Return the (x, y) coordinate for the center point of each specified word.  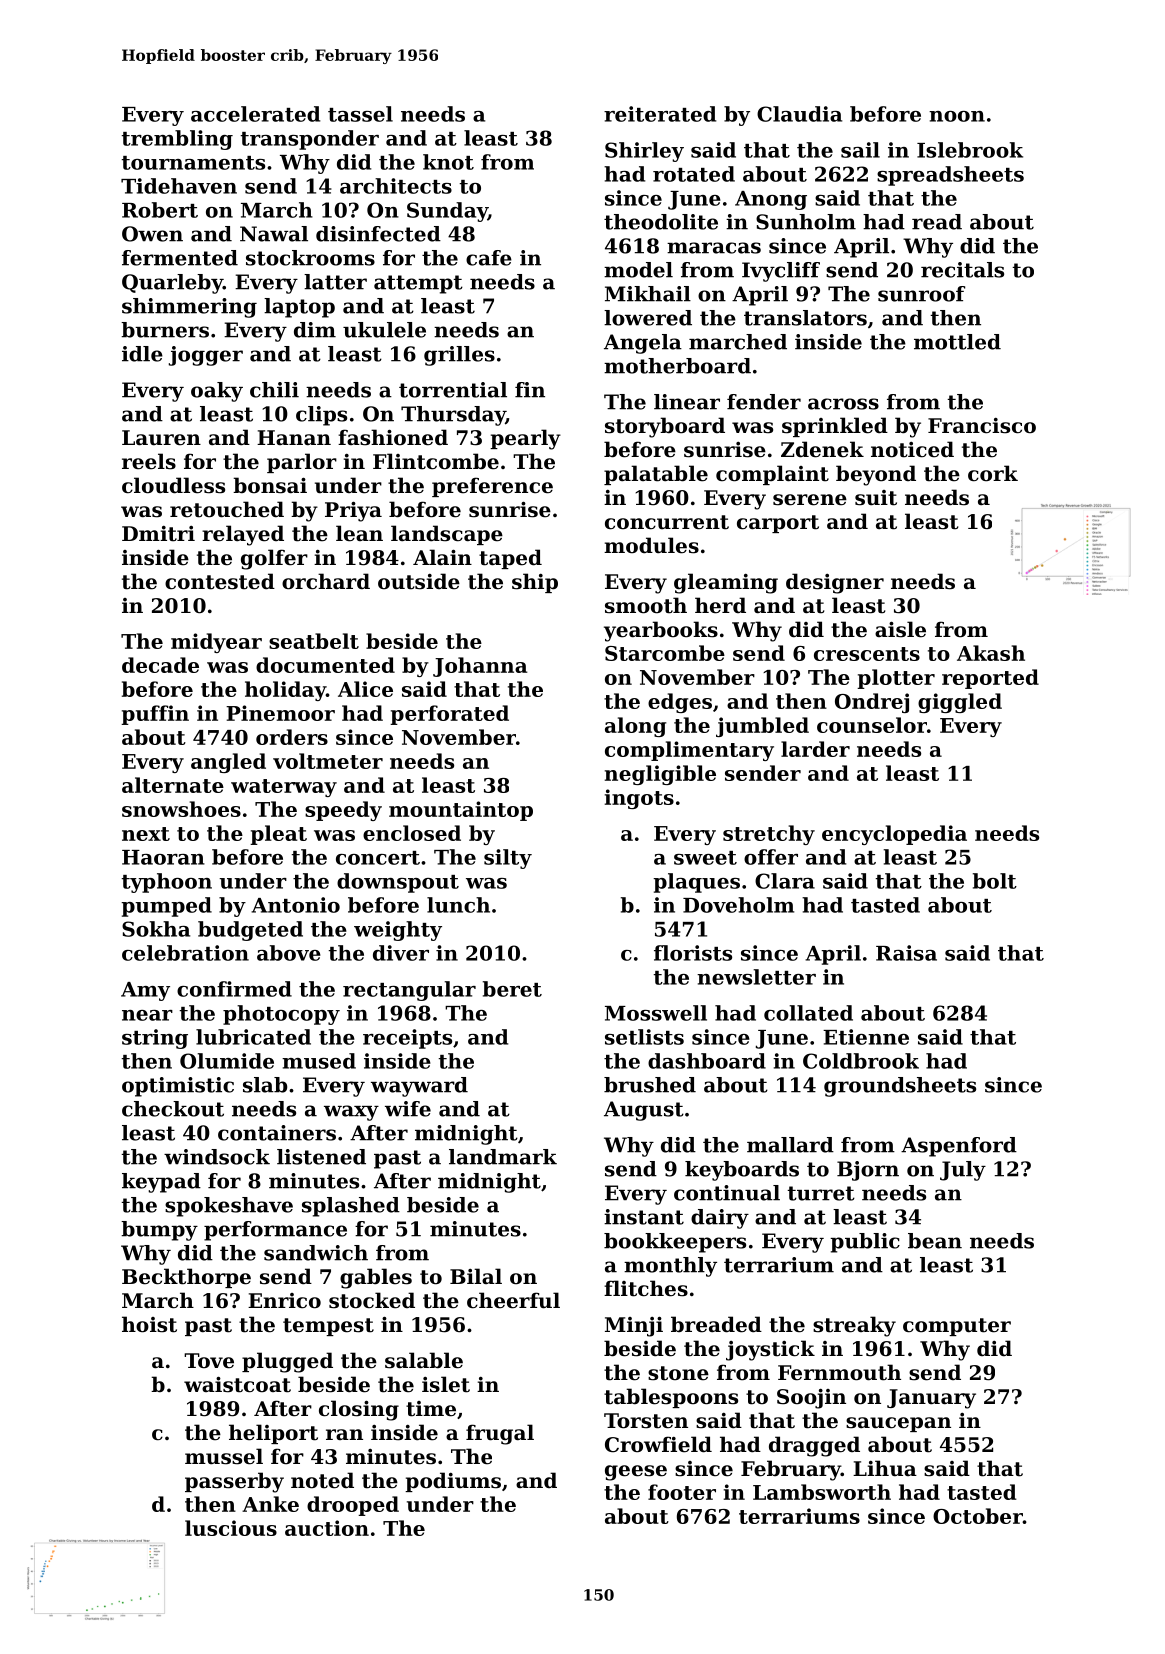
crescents (867, 654)
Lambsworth (822, 1492)
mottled (957, 342)
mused (319, 1061)
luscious (231, 1528)
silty (508, 859)
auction (327, 1528)
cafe (489, 258)
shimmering (189, 308)
